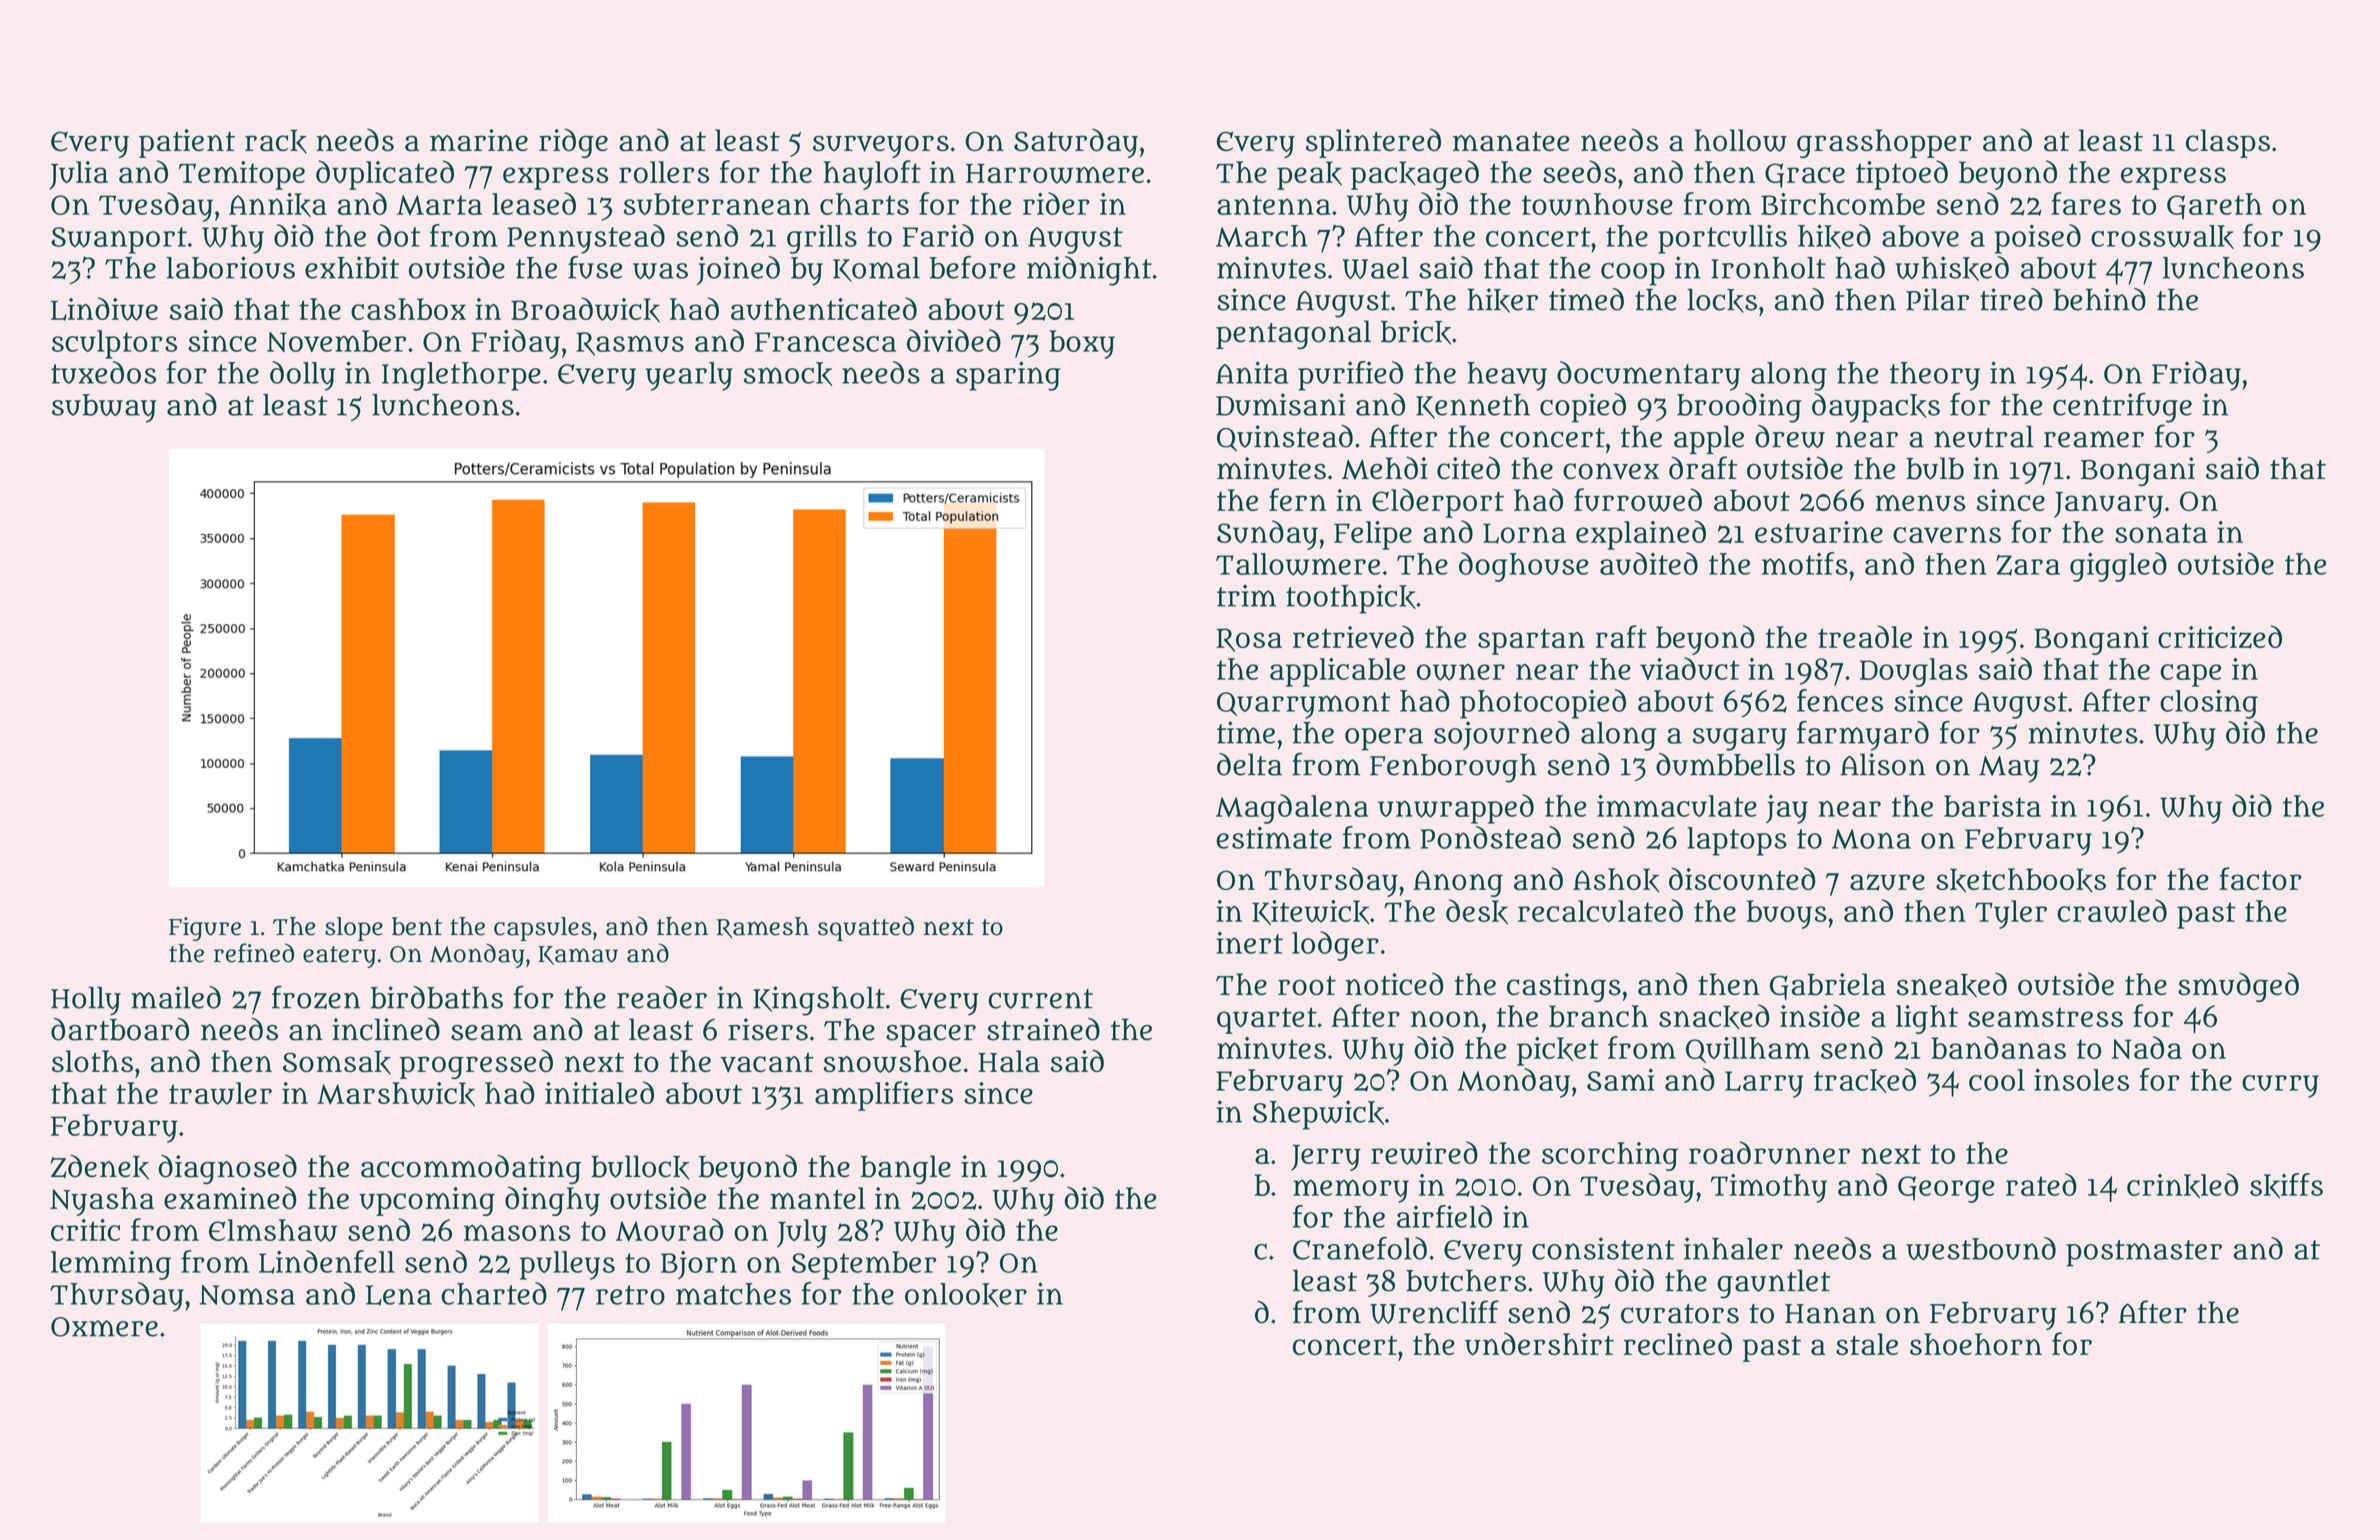  Describe the element at coordinates (1976, 1344) in the page. I see `shoehorn` at that location.
